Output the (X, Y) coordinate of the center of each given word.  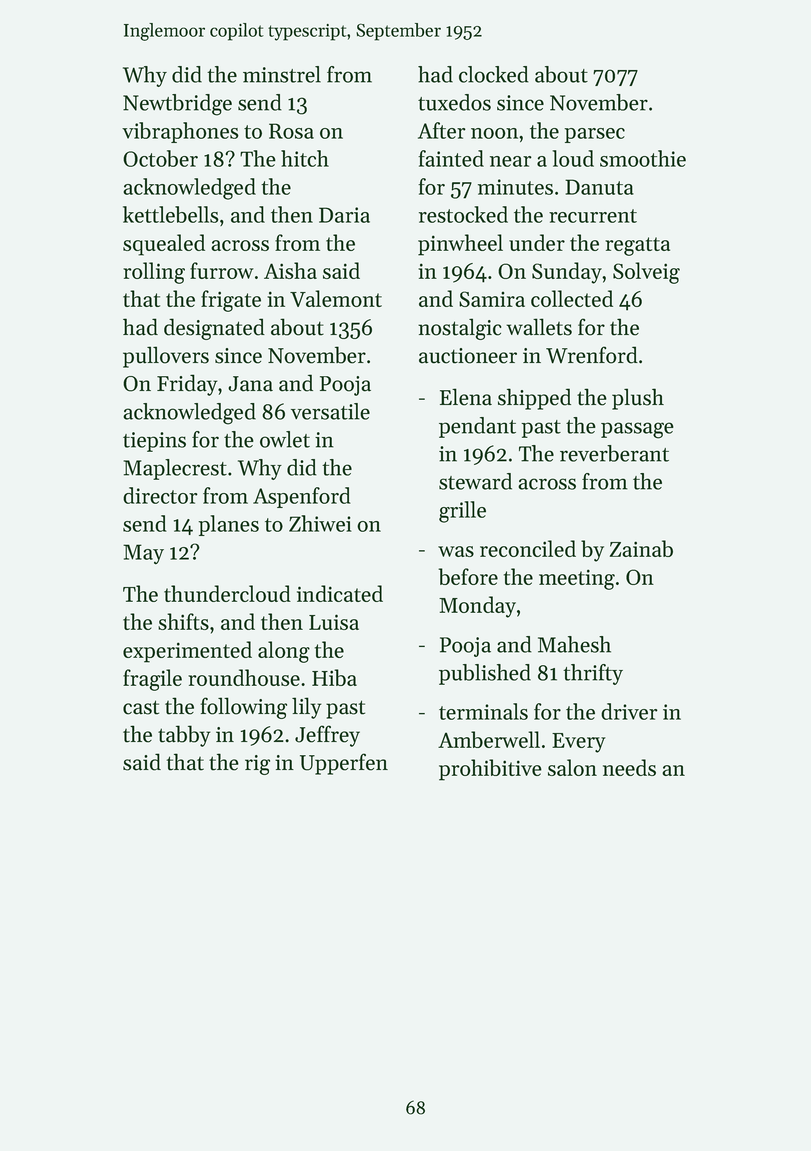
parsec (595, 135)
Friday (187, 385)
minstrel (282, 74)
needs (629, 767)
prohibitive (490, 770)
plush (638, 399)
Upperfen (344, 764)
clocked (493, 74)
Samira (492, 299)
